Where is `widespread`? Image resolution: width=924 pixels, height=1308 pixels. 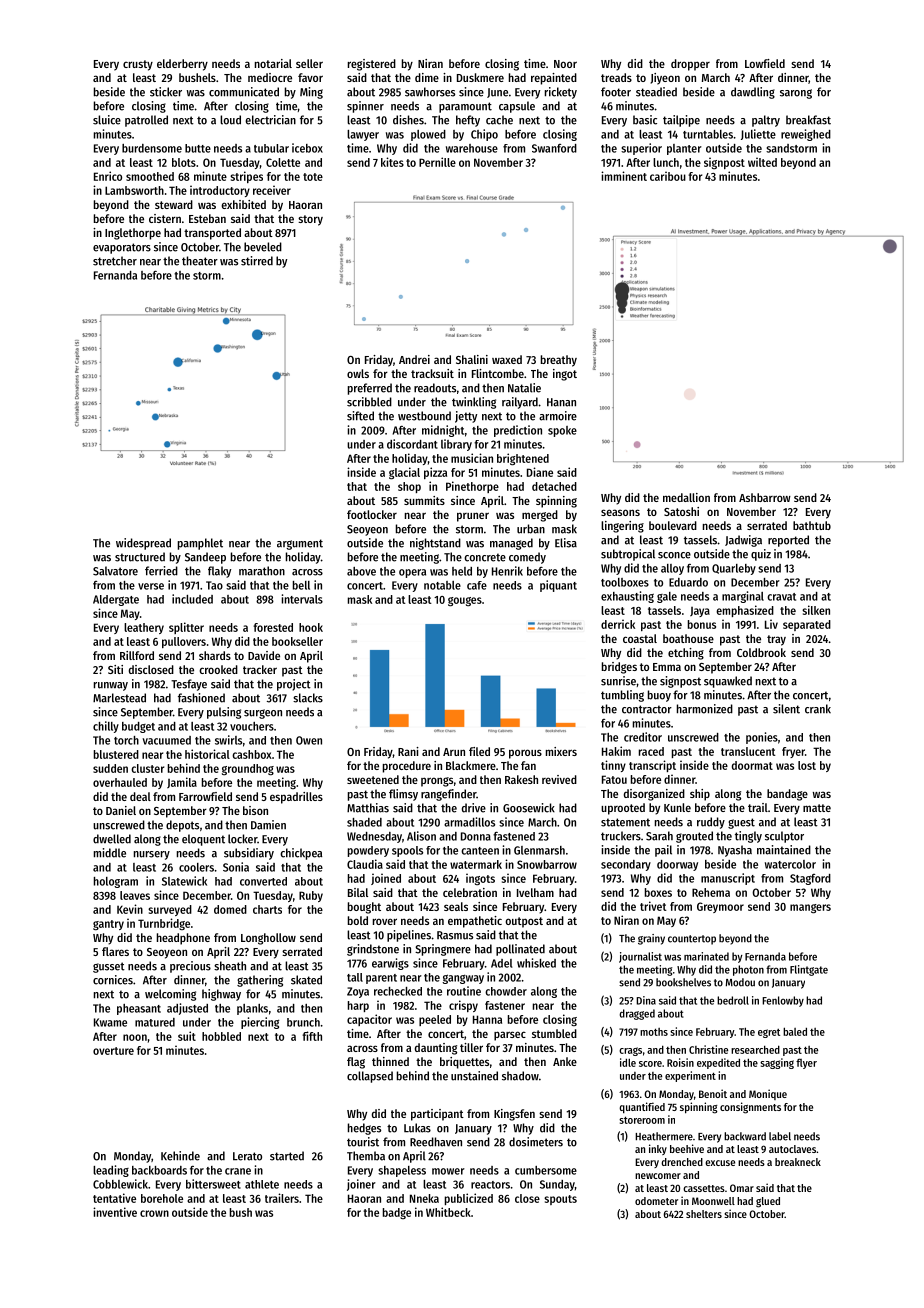 widespread is located at coordinates (143, 544).
